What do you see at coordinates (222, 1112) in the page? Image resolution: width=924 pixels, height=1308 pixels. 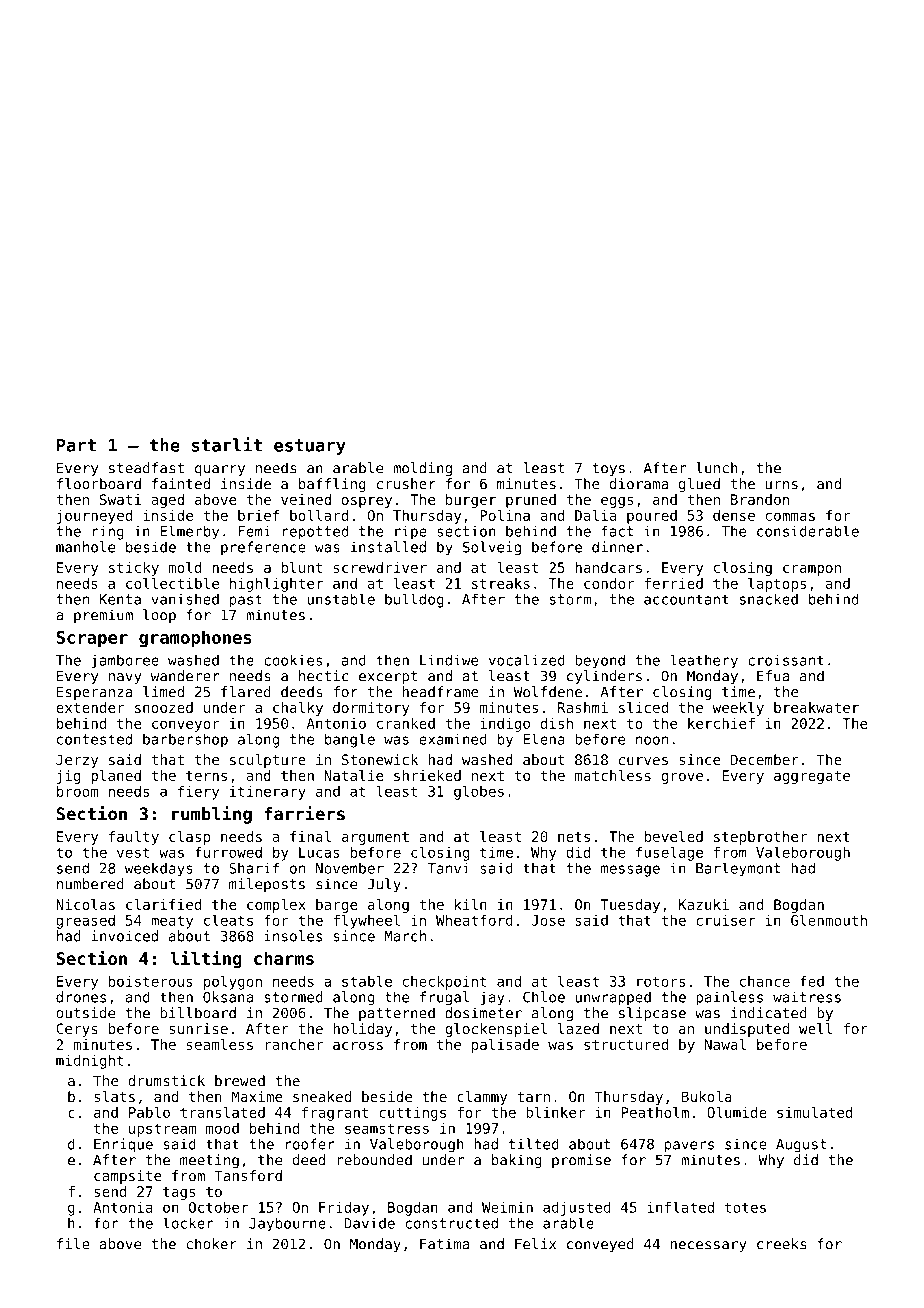 I see `translated` at bounding box center [222, 1112].
